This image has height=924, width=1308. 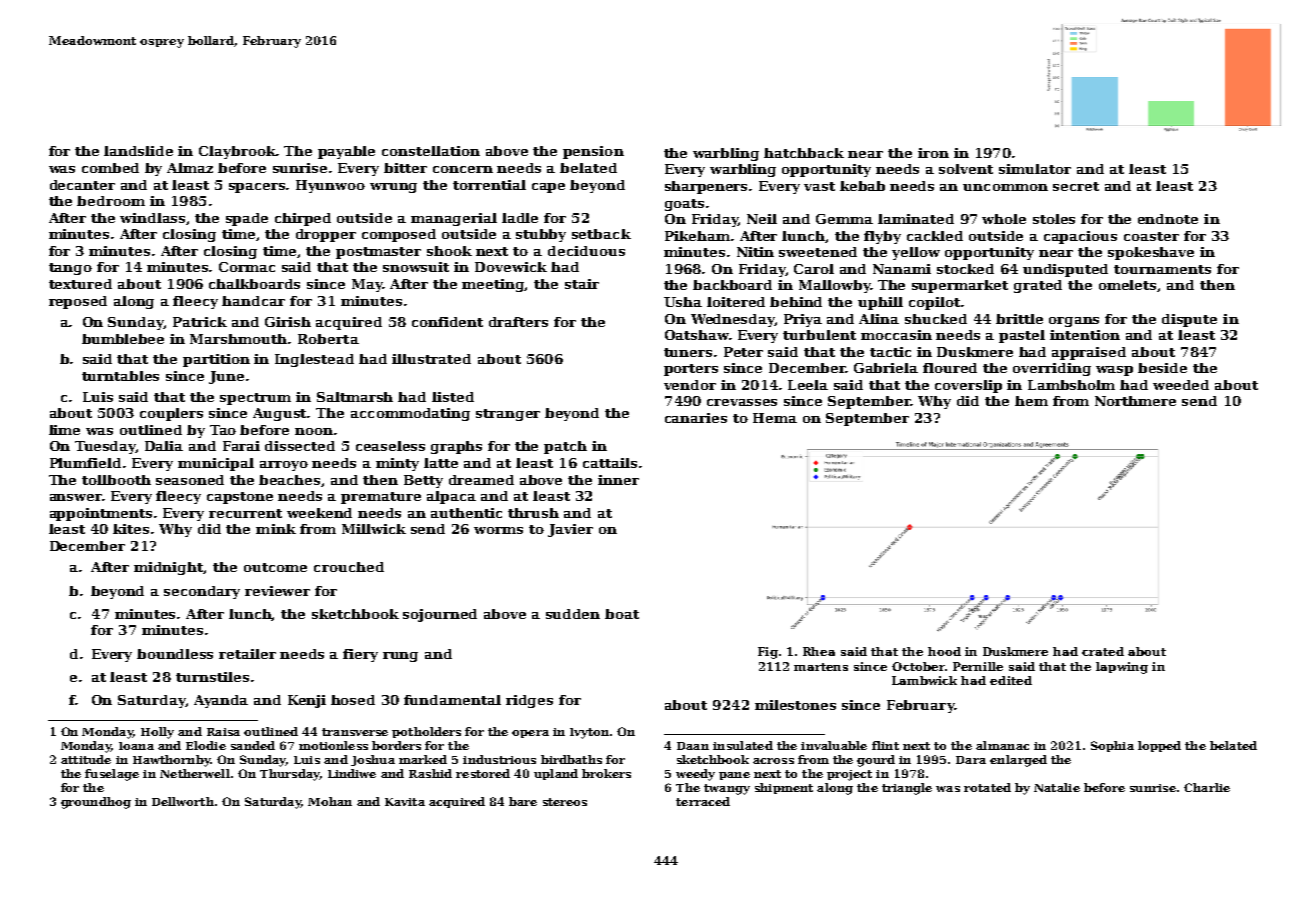 I want to click on landslide, so click(x=138, y=151).
